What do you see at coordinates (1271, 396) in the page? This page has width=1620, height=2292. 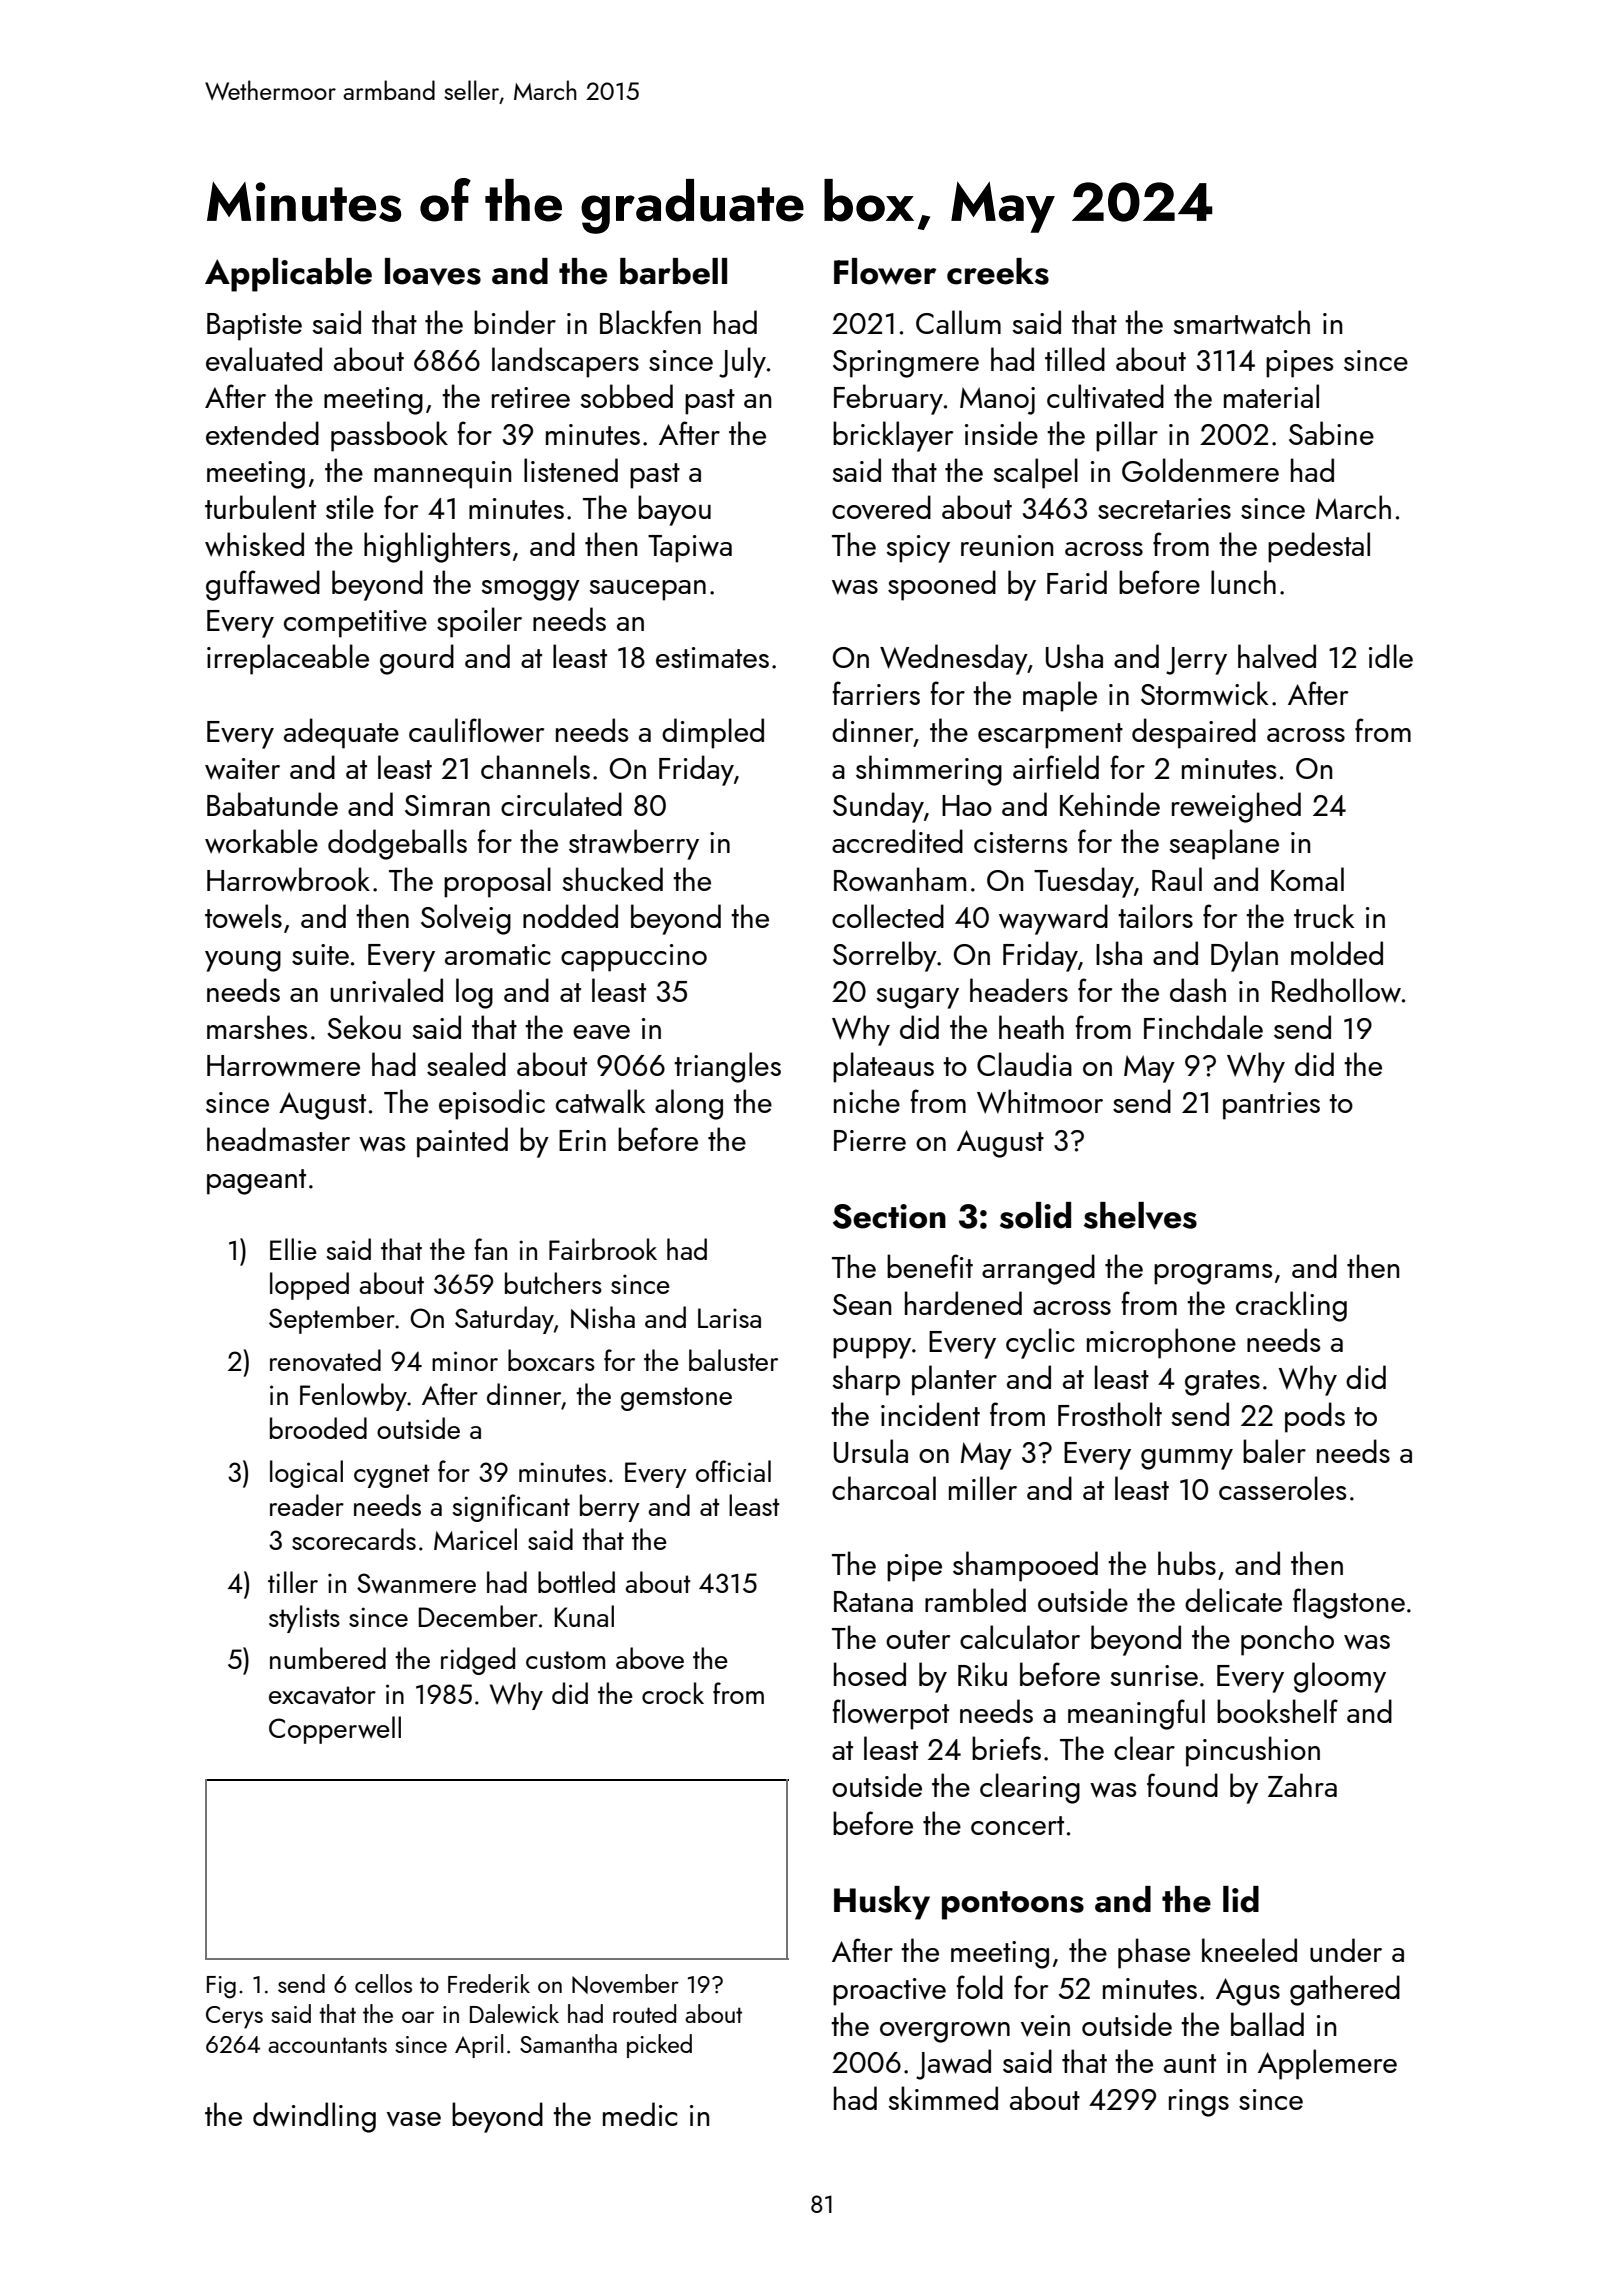 I see `material` at bounding box center [1271, 396].
